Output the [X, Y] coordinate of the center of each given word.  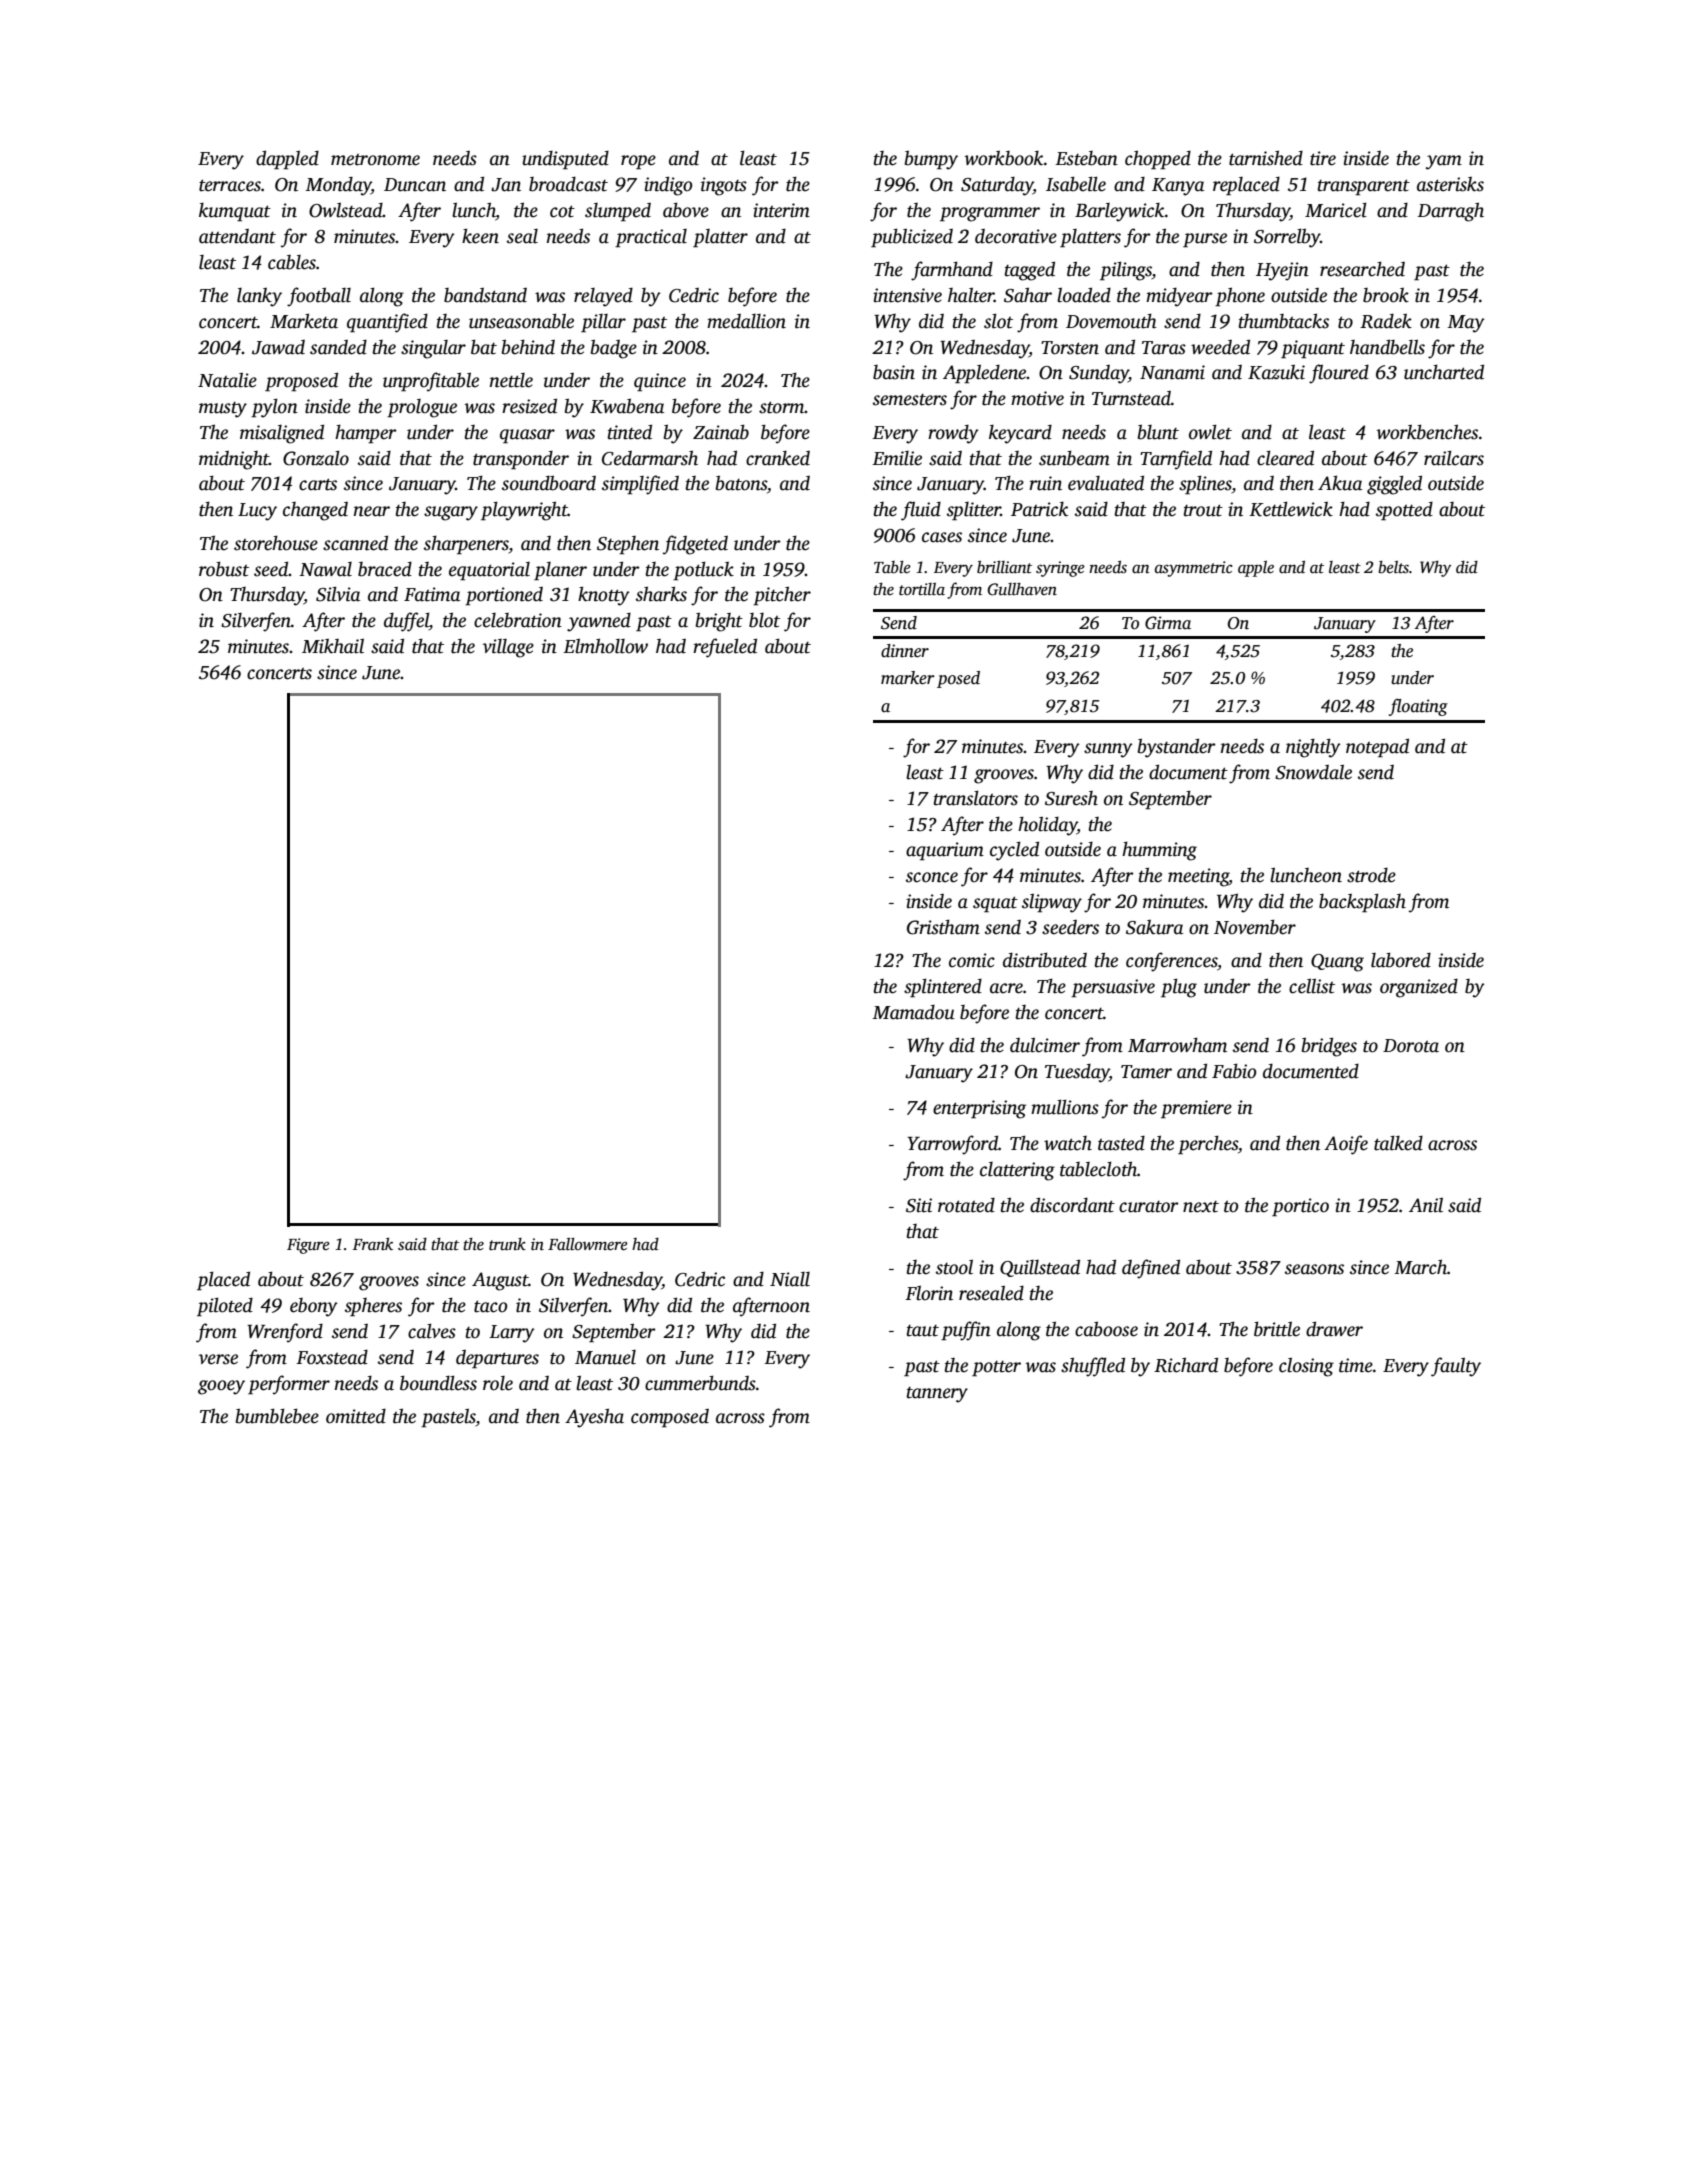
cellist [1312, 986]
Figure [308, 1246]
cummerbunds [700, 1383]
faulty [1456, 1367]
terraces [230, 185]
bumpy [931, 160]
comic [972, 960]
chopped [1158, 160]
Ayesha [594, 1418]
